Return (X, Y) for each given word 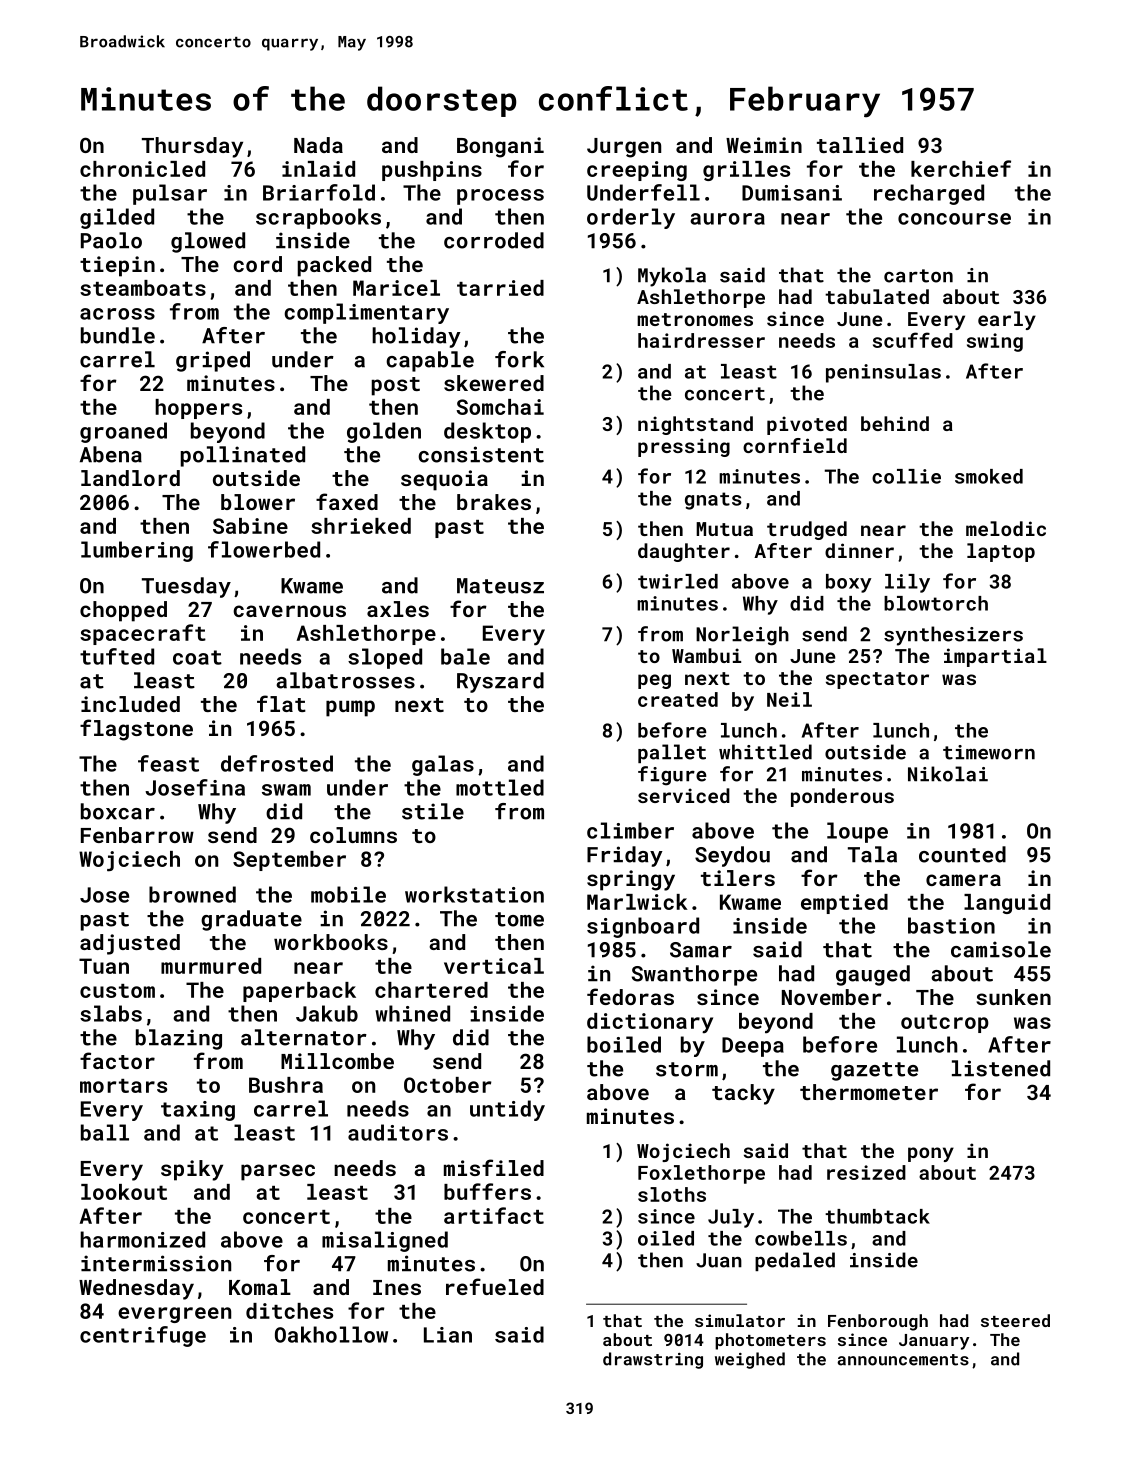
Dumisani (792, 193)
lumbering (137, 551)
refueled (495, 1286)
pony (931, 1154)
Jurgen (624, 148)
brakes (494, 502)
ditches (289, 1311)
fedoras (630, 996)
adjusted (130, 944)
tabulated (877, 296)
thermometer (869, 1092)
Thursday (192, 147)
